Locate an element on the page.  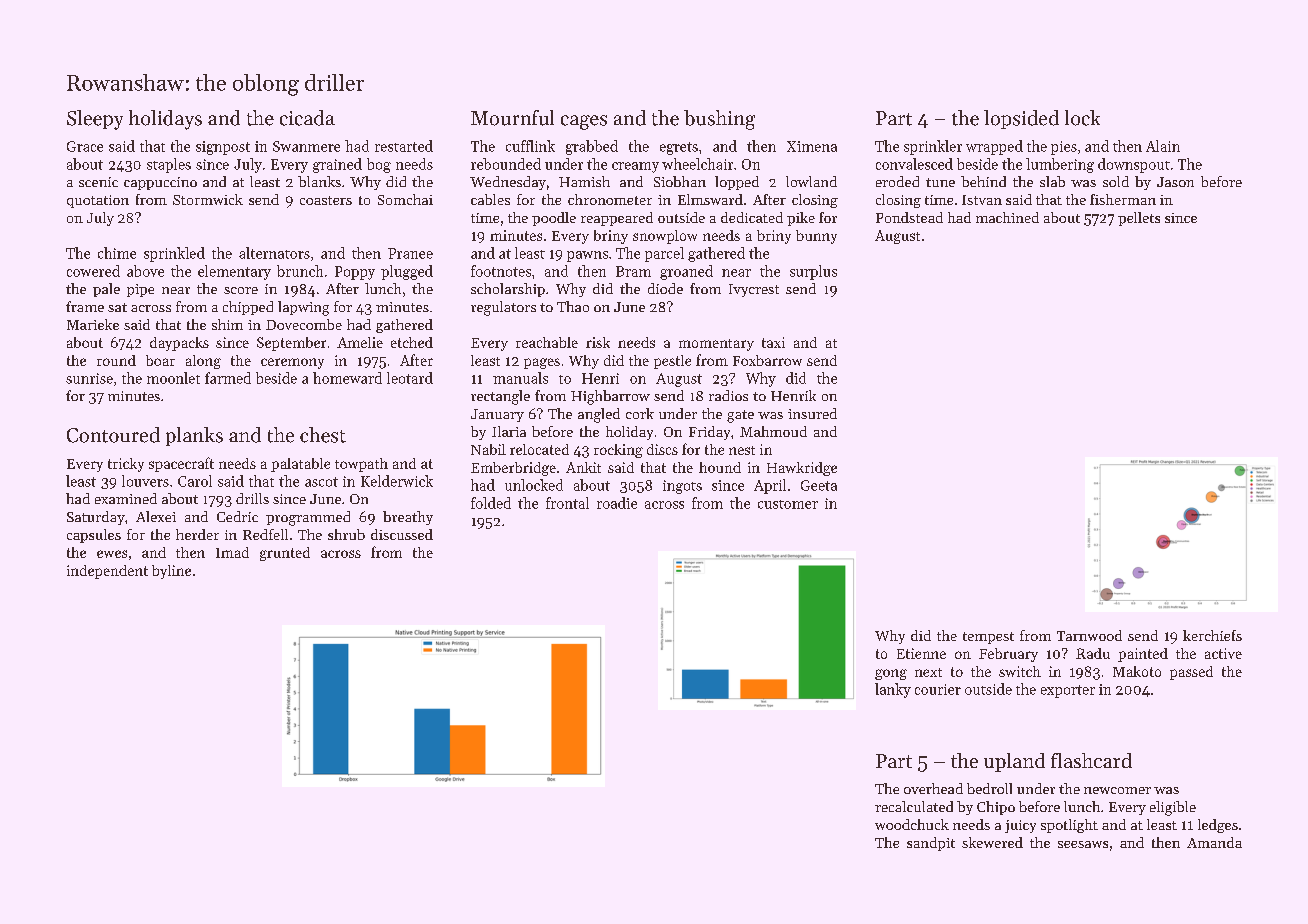
lanky is located at coordinates (893, 690).
